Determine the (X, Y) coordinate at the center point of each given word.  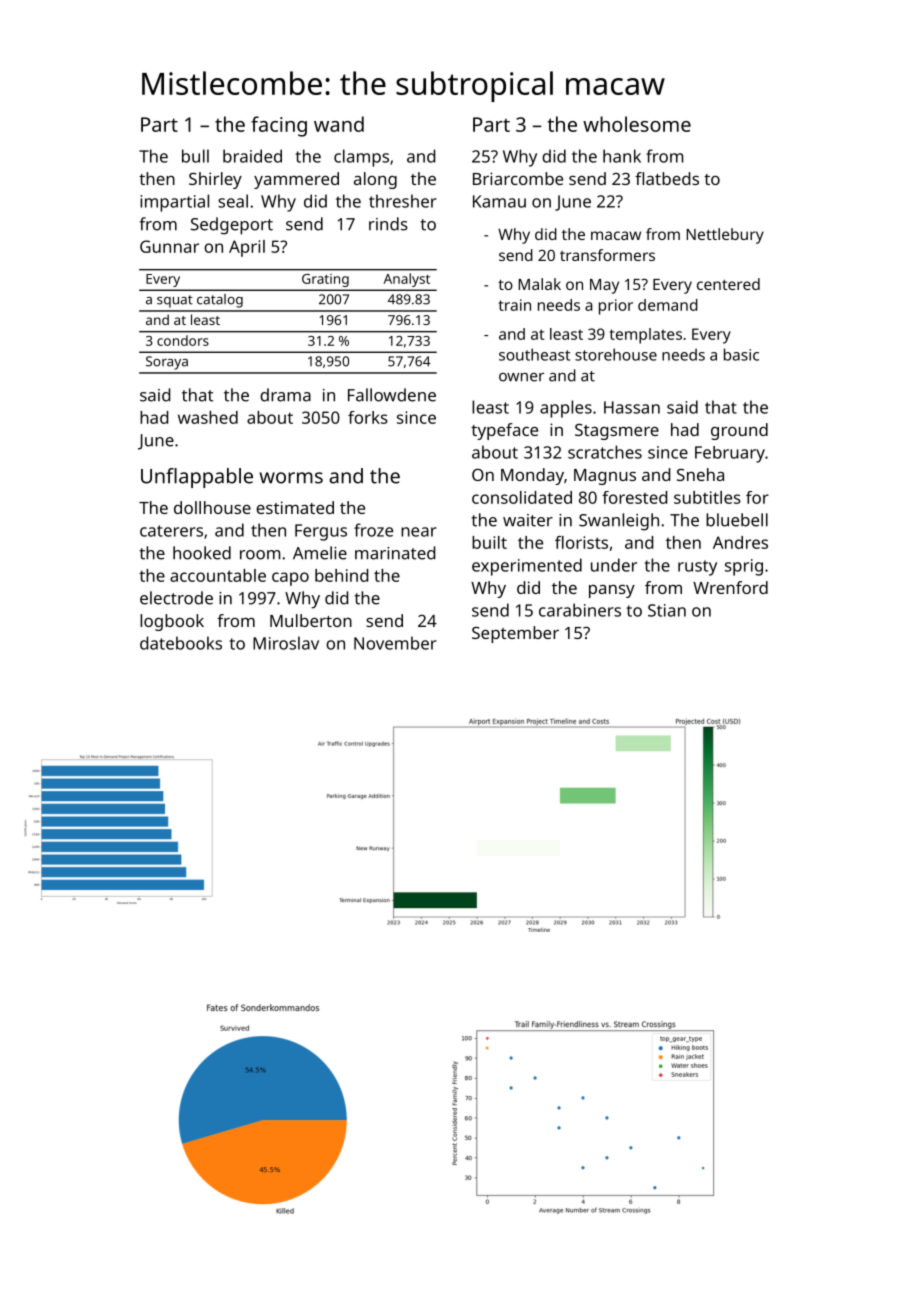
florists (581, 542)
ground (739, 431)
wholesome (637, 124)
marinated (395, 553)
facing (279, 126)
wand (339, 124)
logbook (172, 622)
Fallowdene (392, 395)
